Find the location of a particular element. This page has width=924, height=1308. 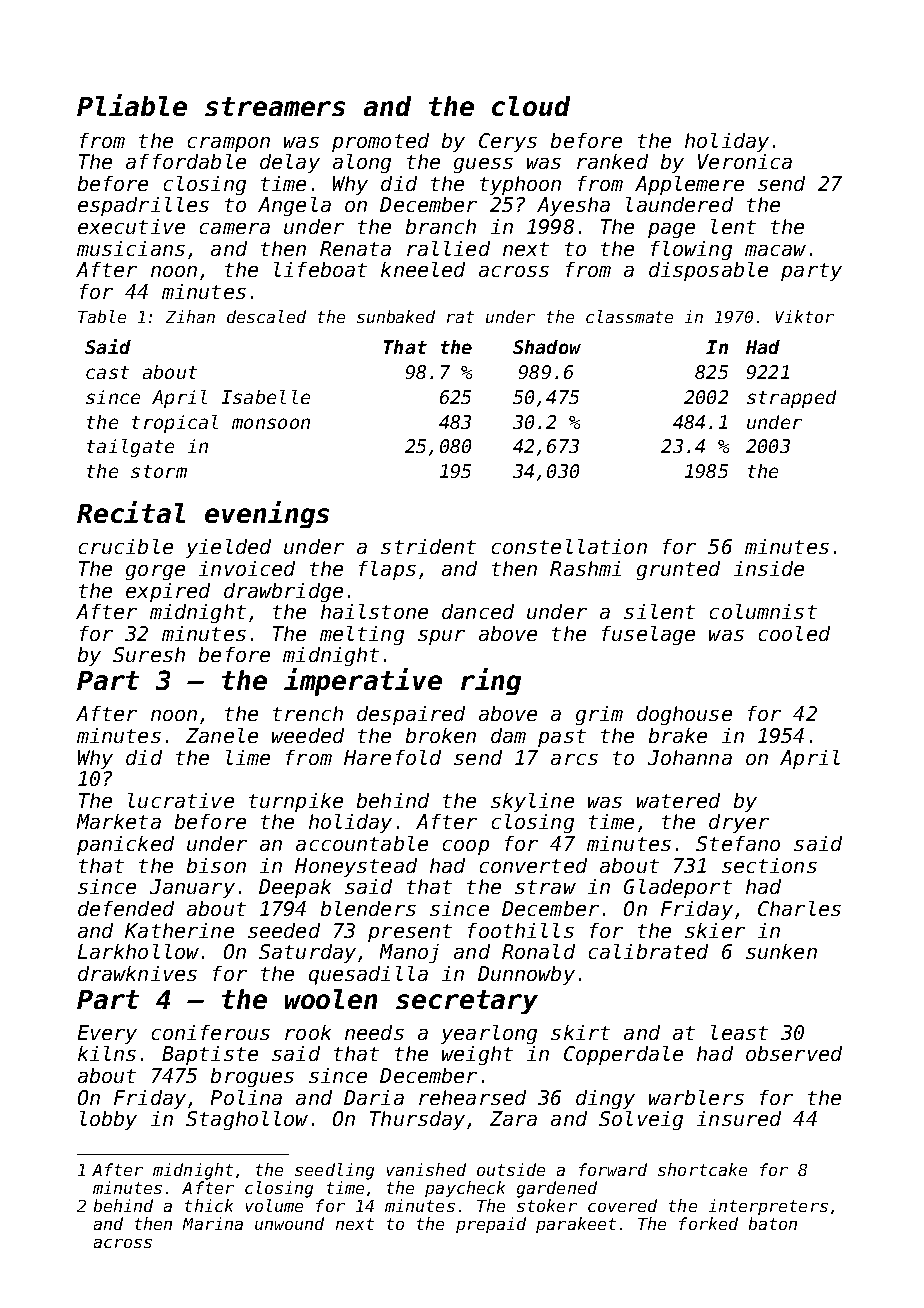

evenings is located at coordinates (267, 514).
